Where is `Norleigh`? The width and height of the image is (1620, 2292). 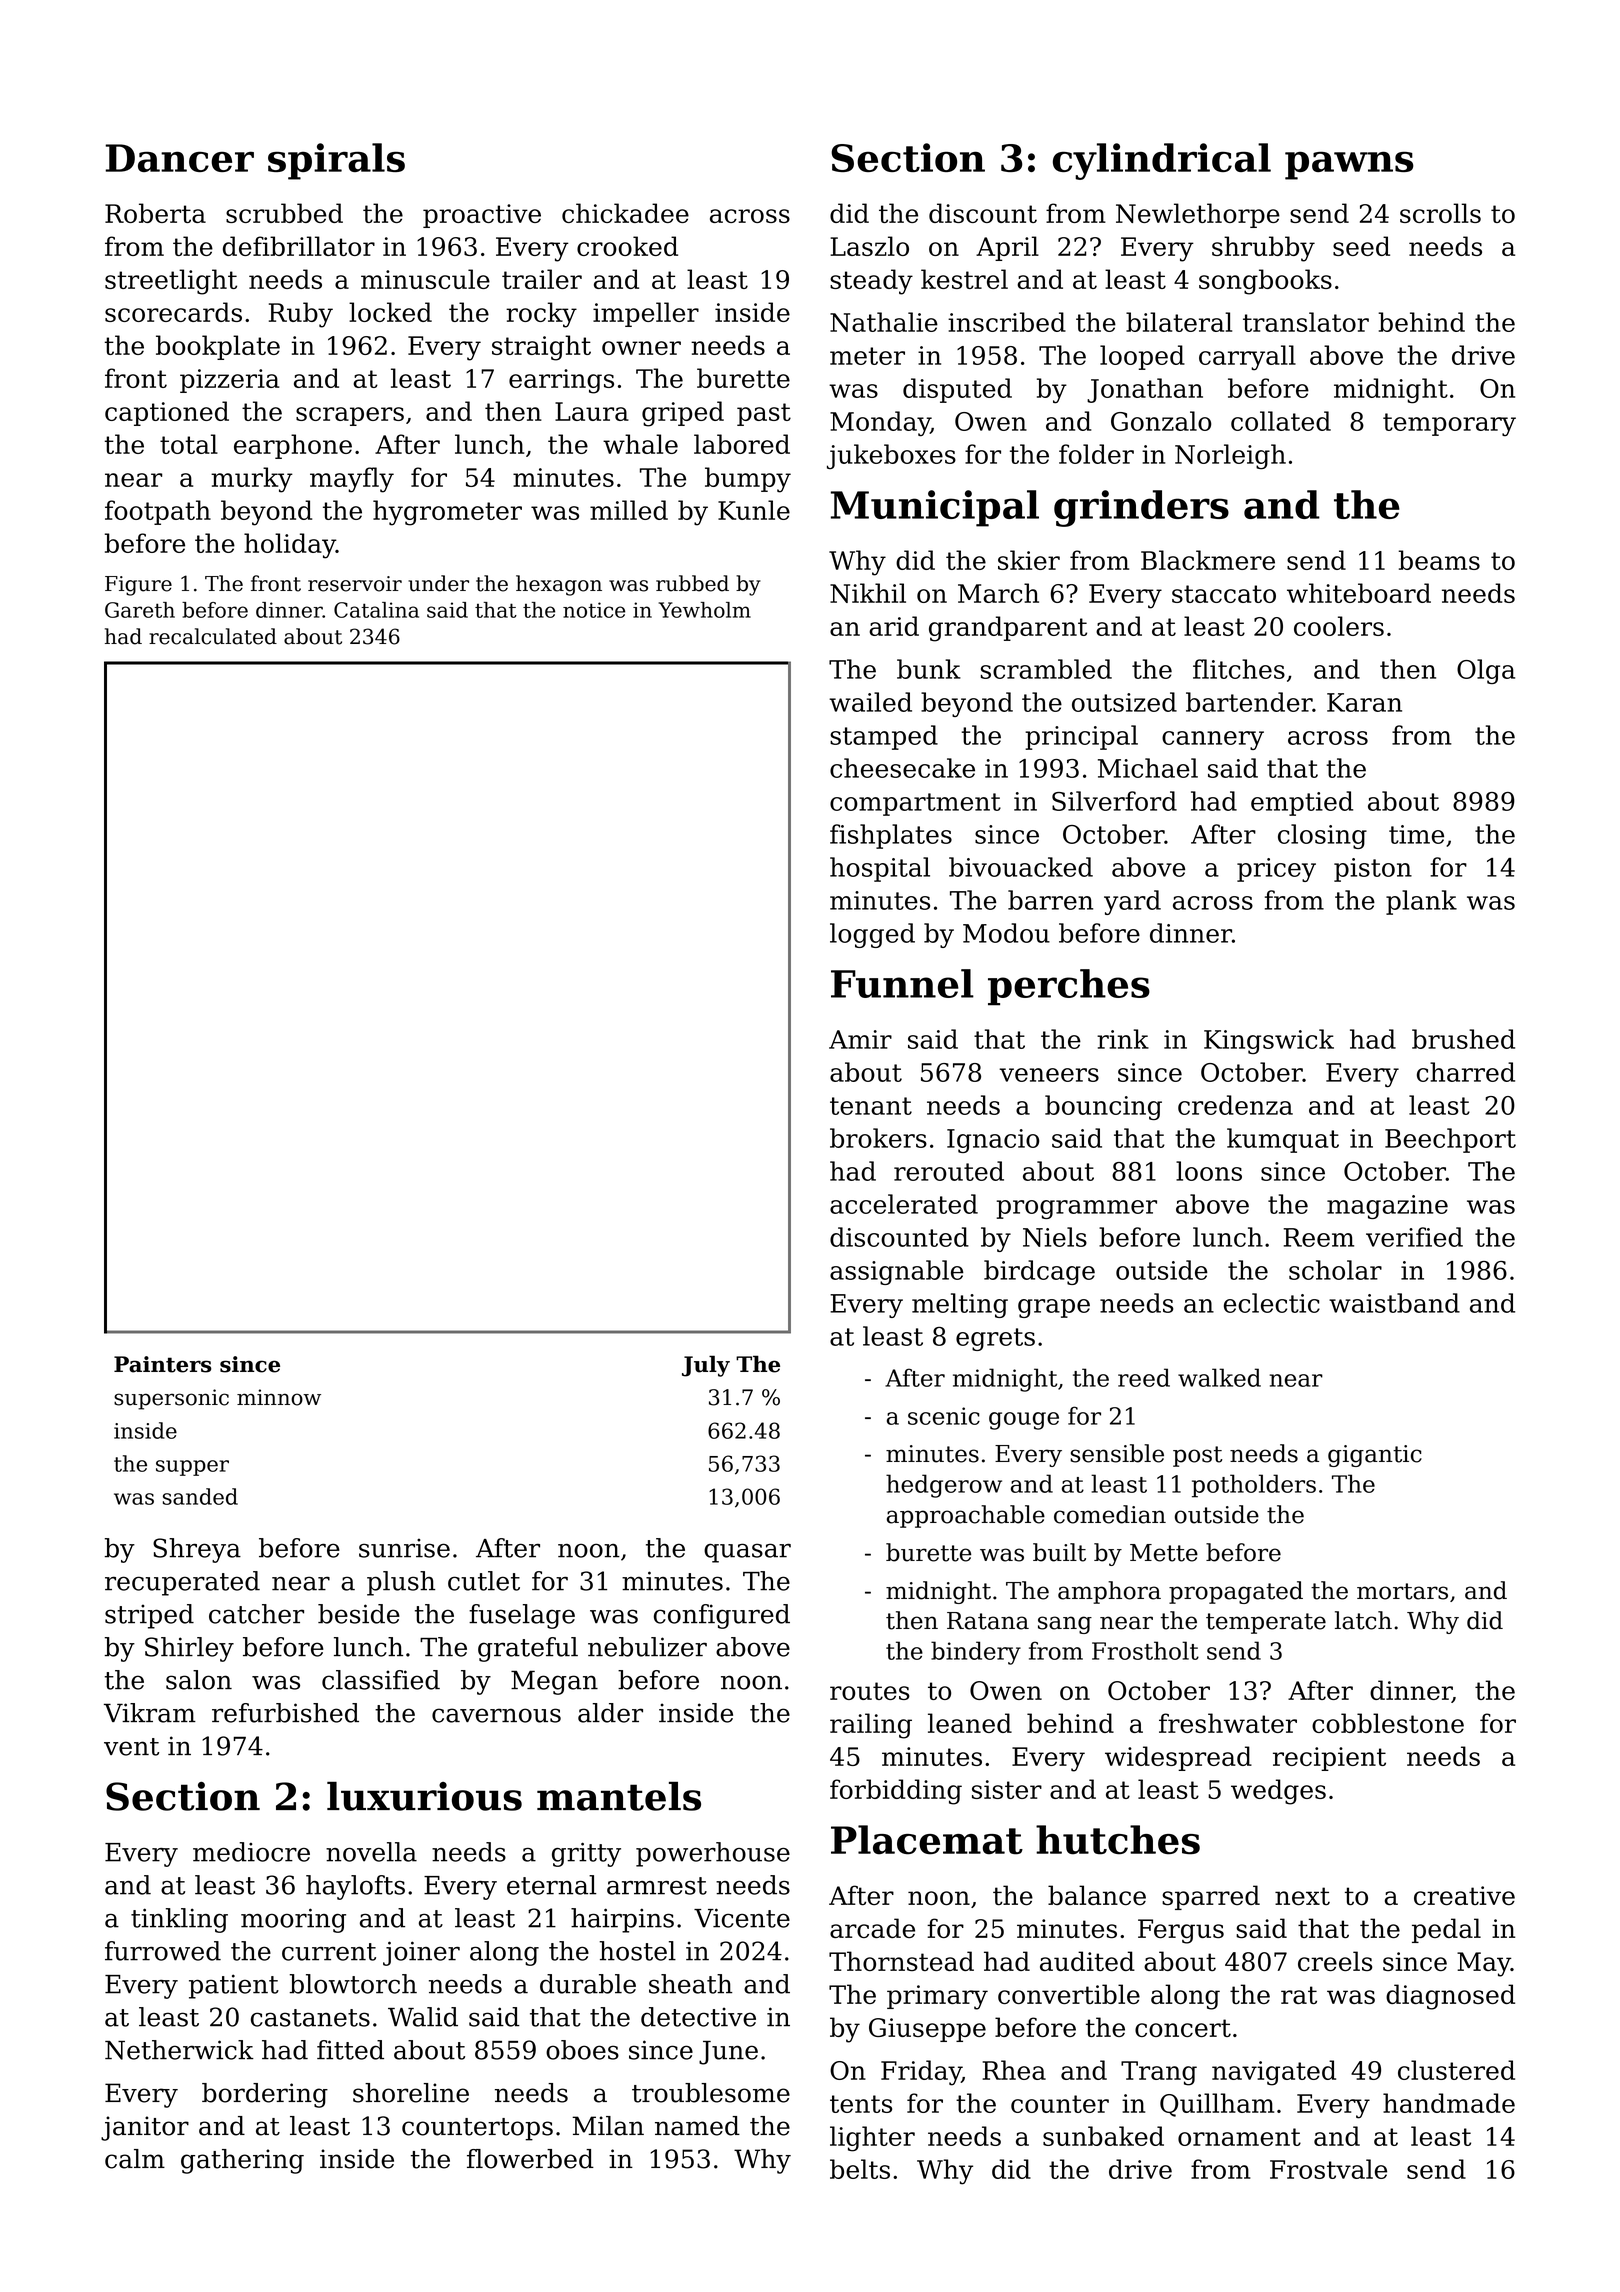
Norleigh is located at coordinates (1230, 456).
